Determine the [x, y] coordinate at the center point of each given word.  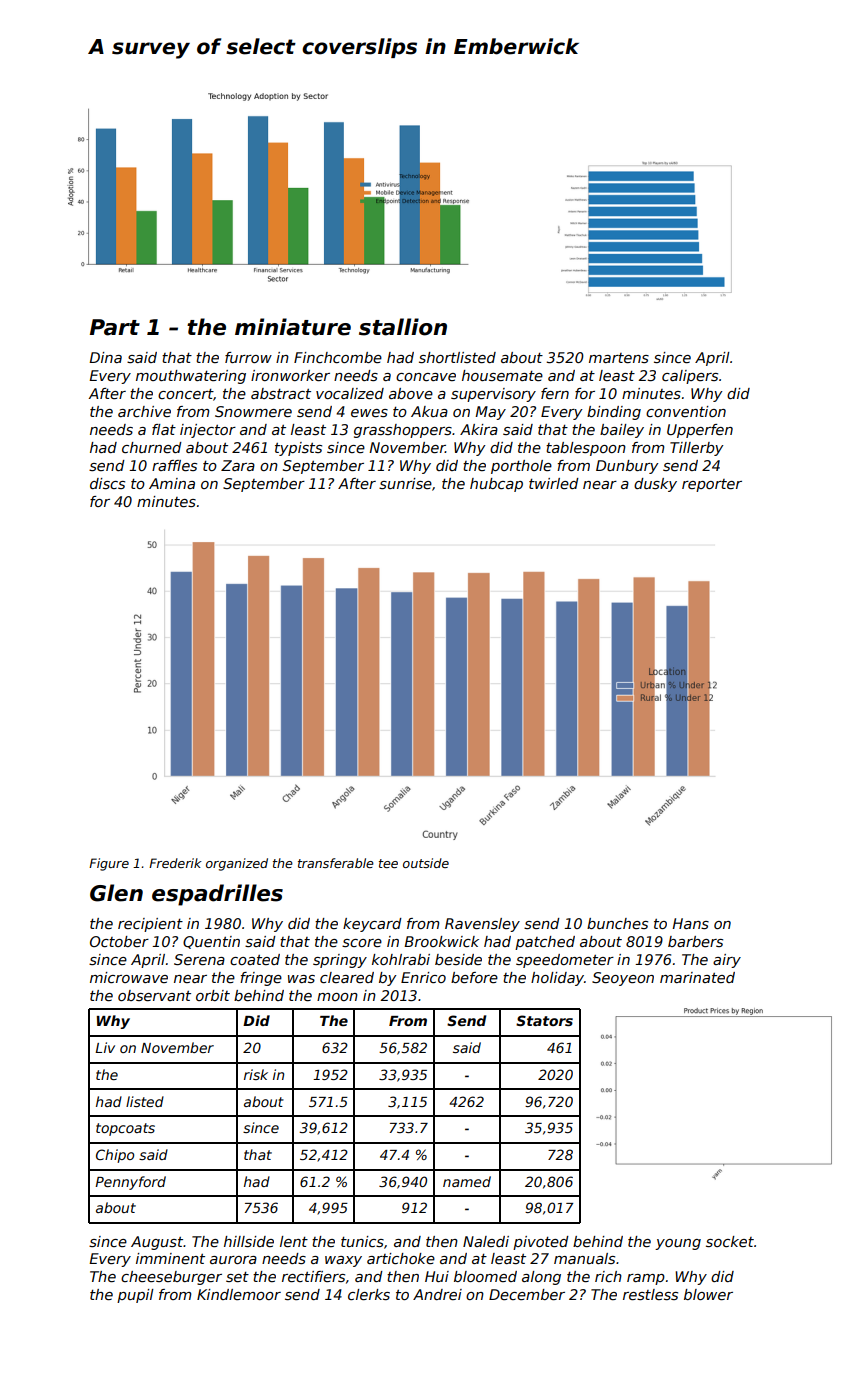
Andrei [437, 1294]
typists [298, 449]
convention [686, 411]
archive [144, 411]
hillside [249, 1241]
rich [608, 1276]
